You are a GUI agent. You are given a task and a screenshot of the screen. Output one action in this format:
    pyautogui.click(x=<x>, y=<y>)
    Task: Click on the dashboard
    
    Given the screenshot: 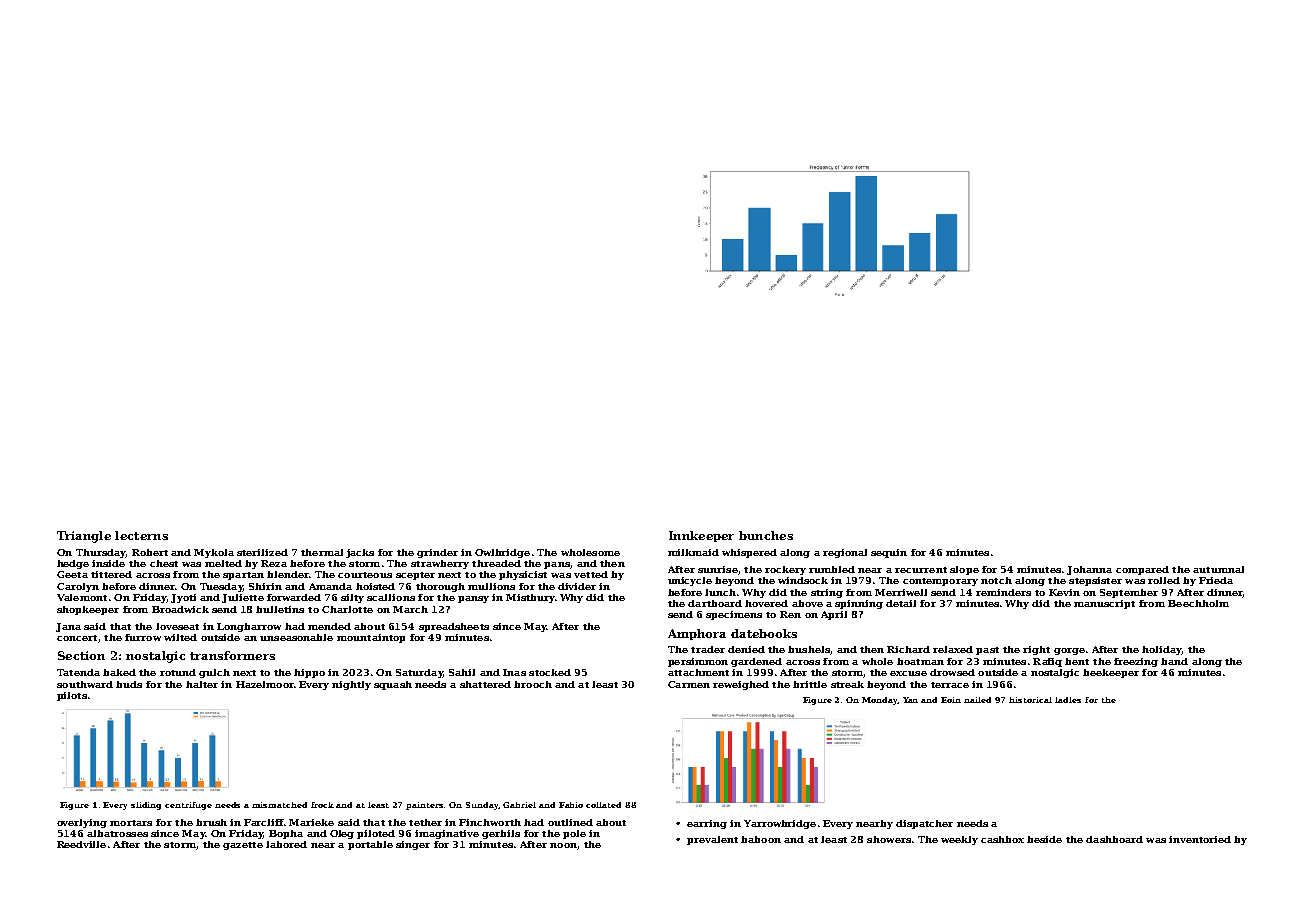 What is the action you would take?
    pyautogui.click(x=1114, y=839)
